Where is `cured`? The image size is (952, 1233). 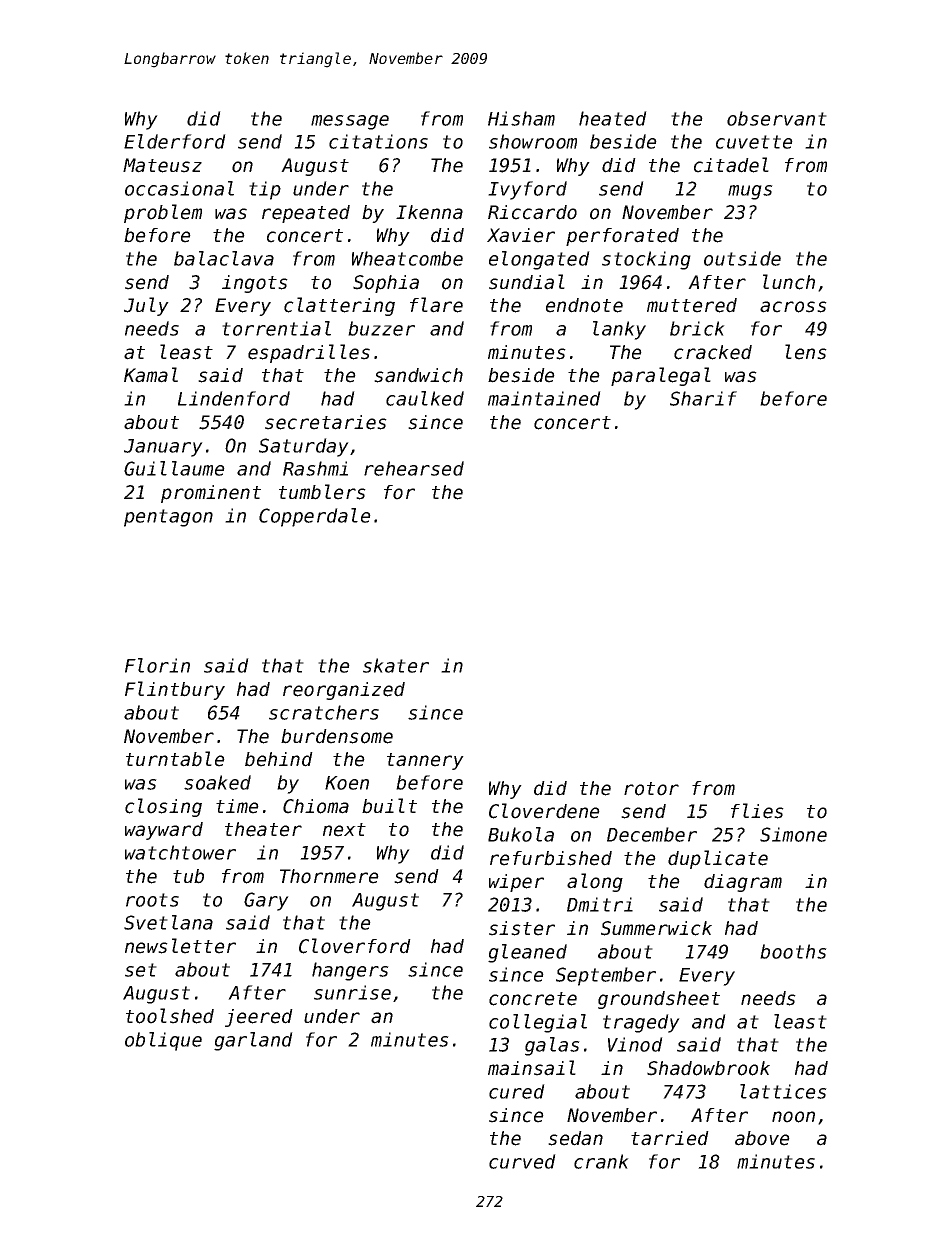
cured is located at coordinates (517, 1091).
